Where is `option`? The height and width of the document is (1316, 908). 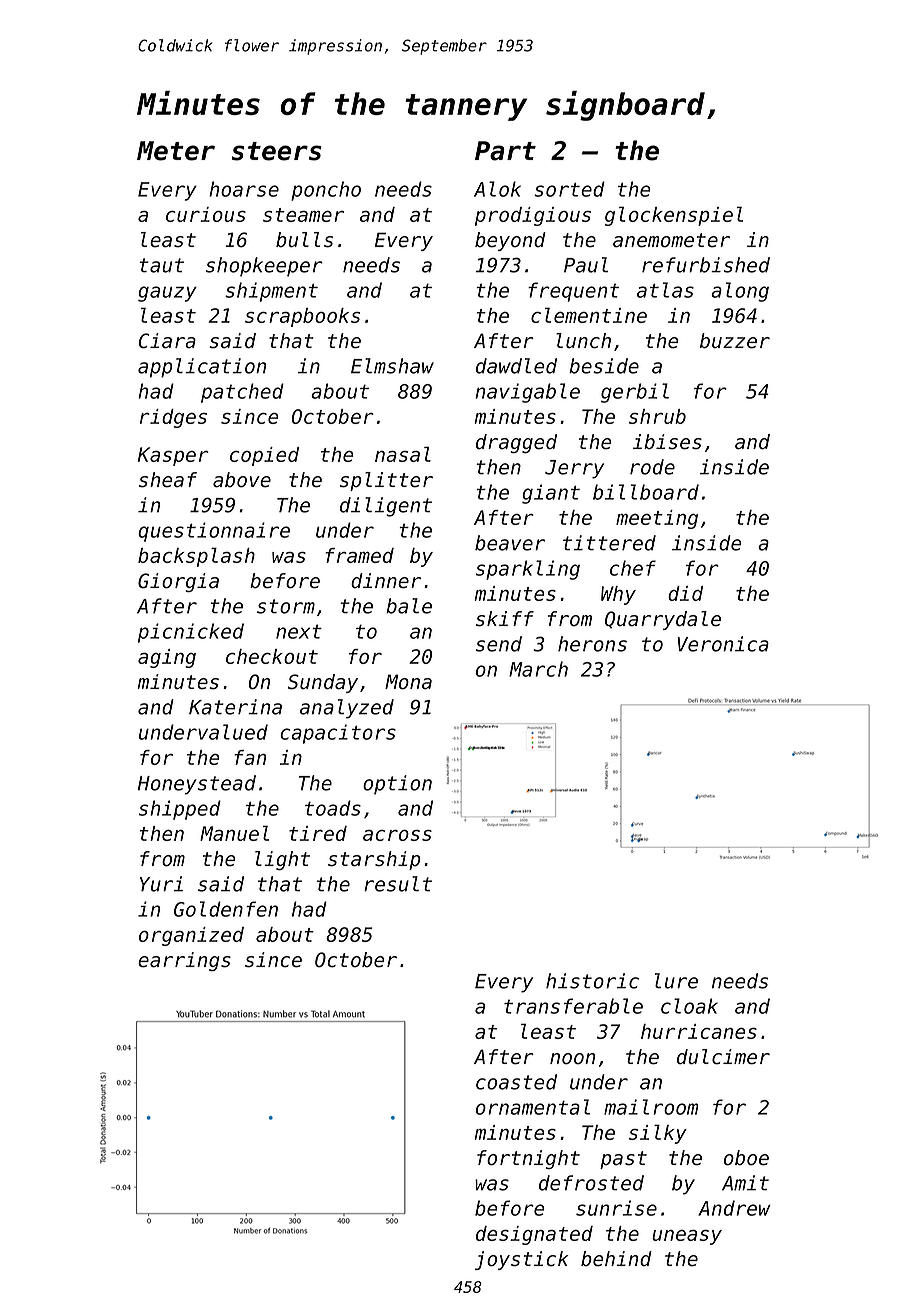 option is located at coordinates (397, 785).
